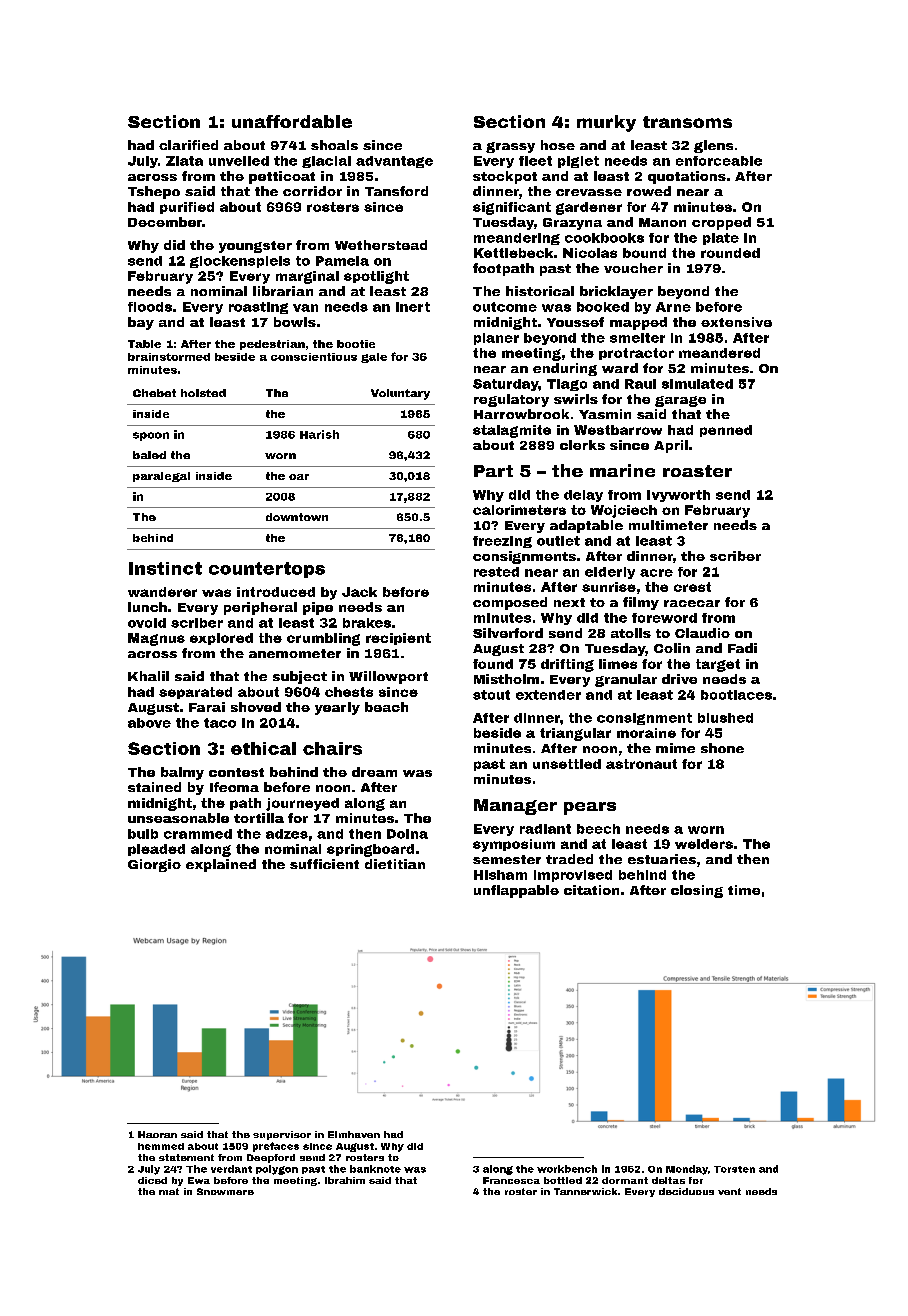 This page has width=908, height=1316. I want to click on unaffordable, so click(292, 121).
